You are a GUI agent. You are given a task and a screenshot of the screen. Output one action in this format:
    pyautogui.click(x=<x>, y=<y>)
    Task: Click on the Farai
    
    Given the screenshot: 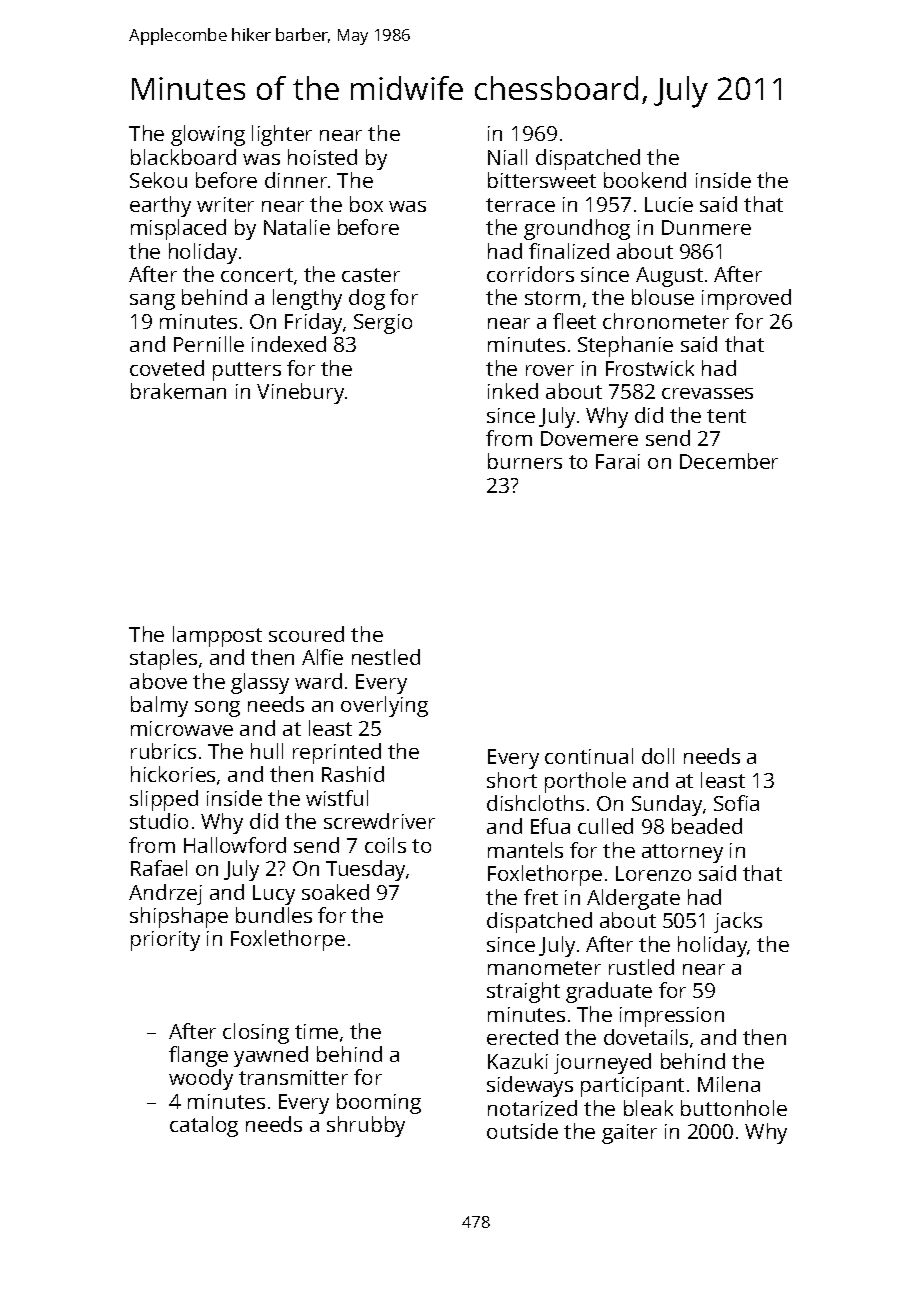 What is the action you would take?
    pyautogui.click(x=618, y=461)
